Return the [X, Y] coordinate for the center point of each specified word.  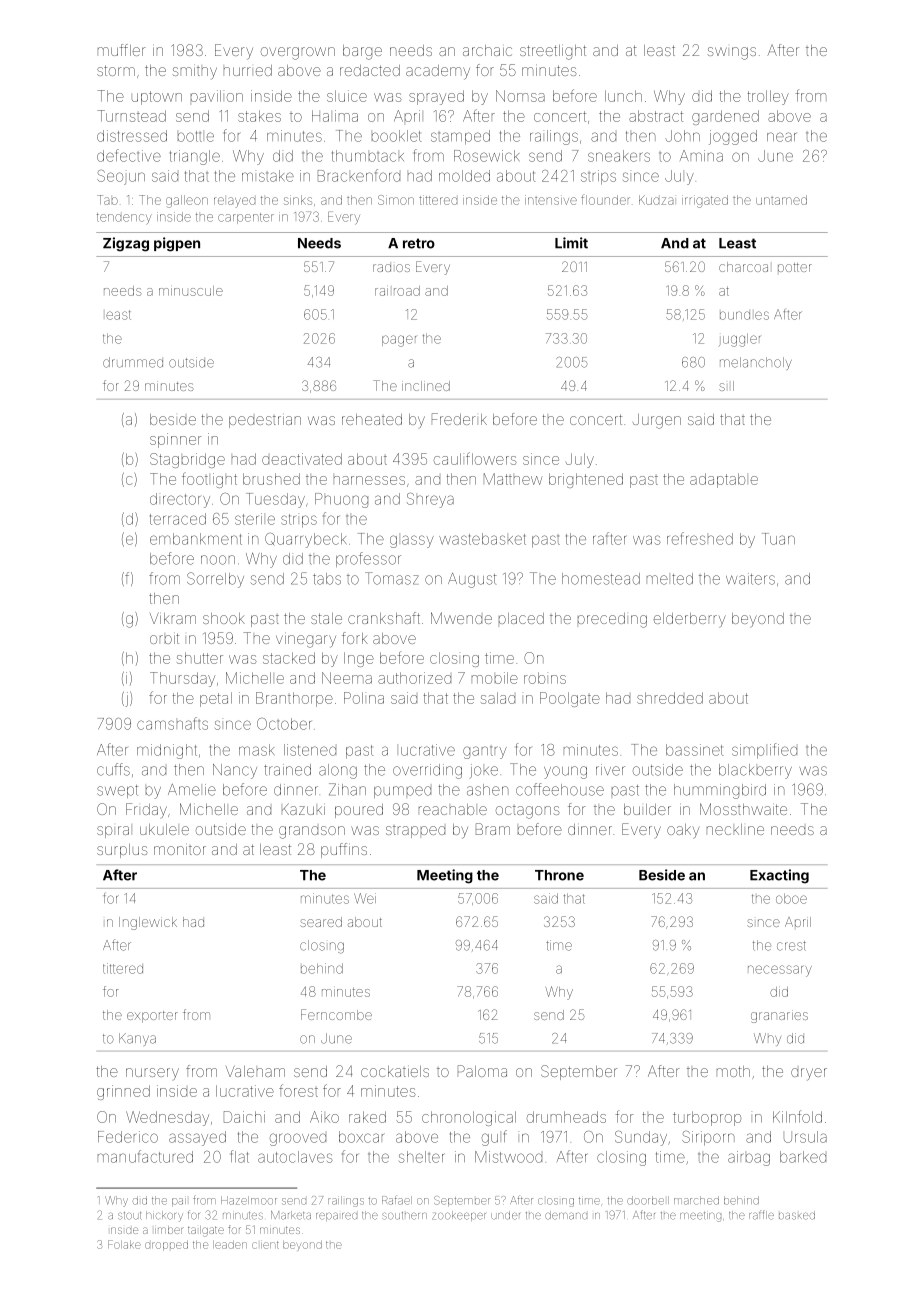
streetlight [553, 52]
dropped [166, 1246]
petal [216, 699]
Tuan [778, 539]
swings [731, 53]
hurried [248, 70]
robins [545, 678]
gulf [494, 1138]
